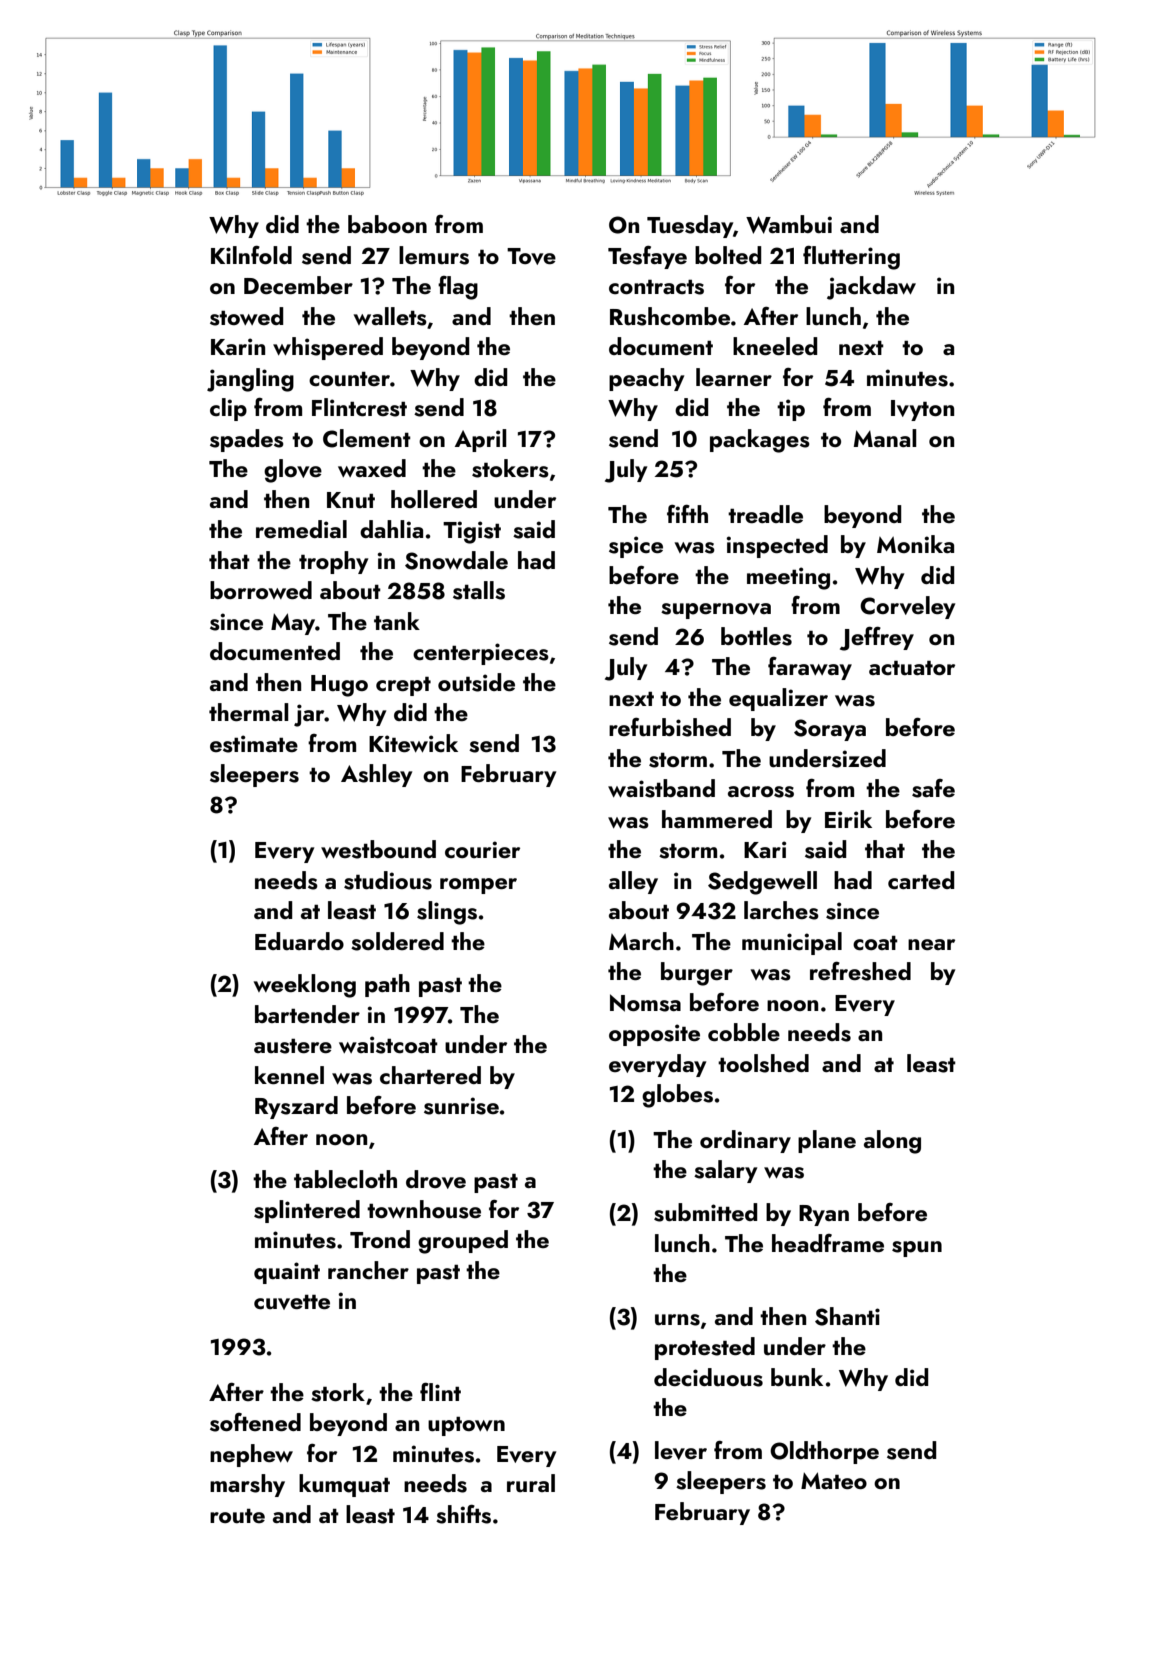 The height and width of the page is (1654, 1165). I want to click on Wambui, so click(789, 224).
